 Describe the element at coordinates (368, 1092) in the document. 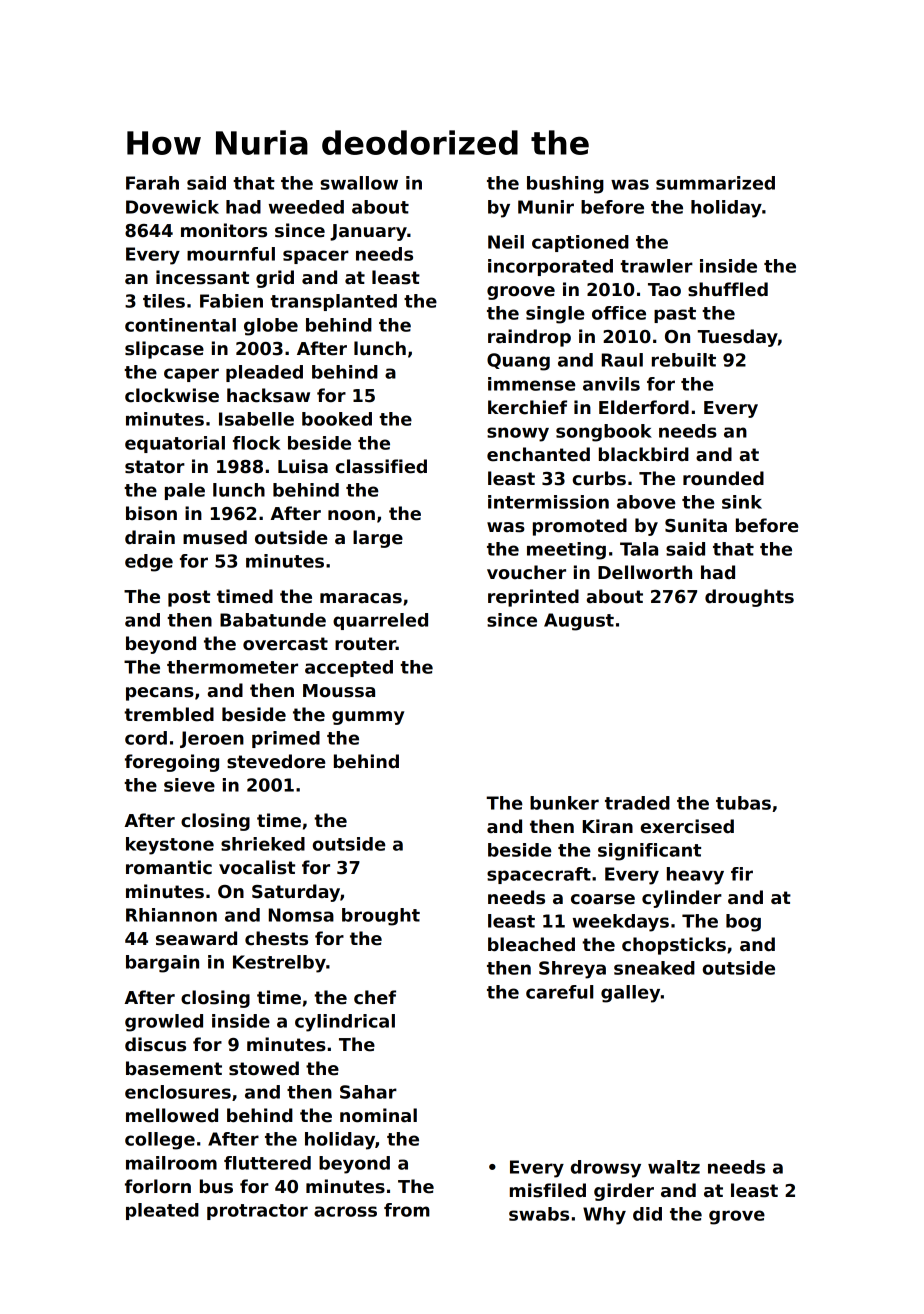

I see `Sahar` at that location.
